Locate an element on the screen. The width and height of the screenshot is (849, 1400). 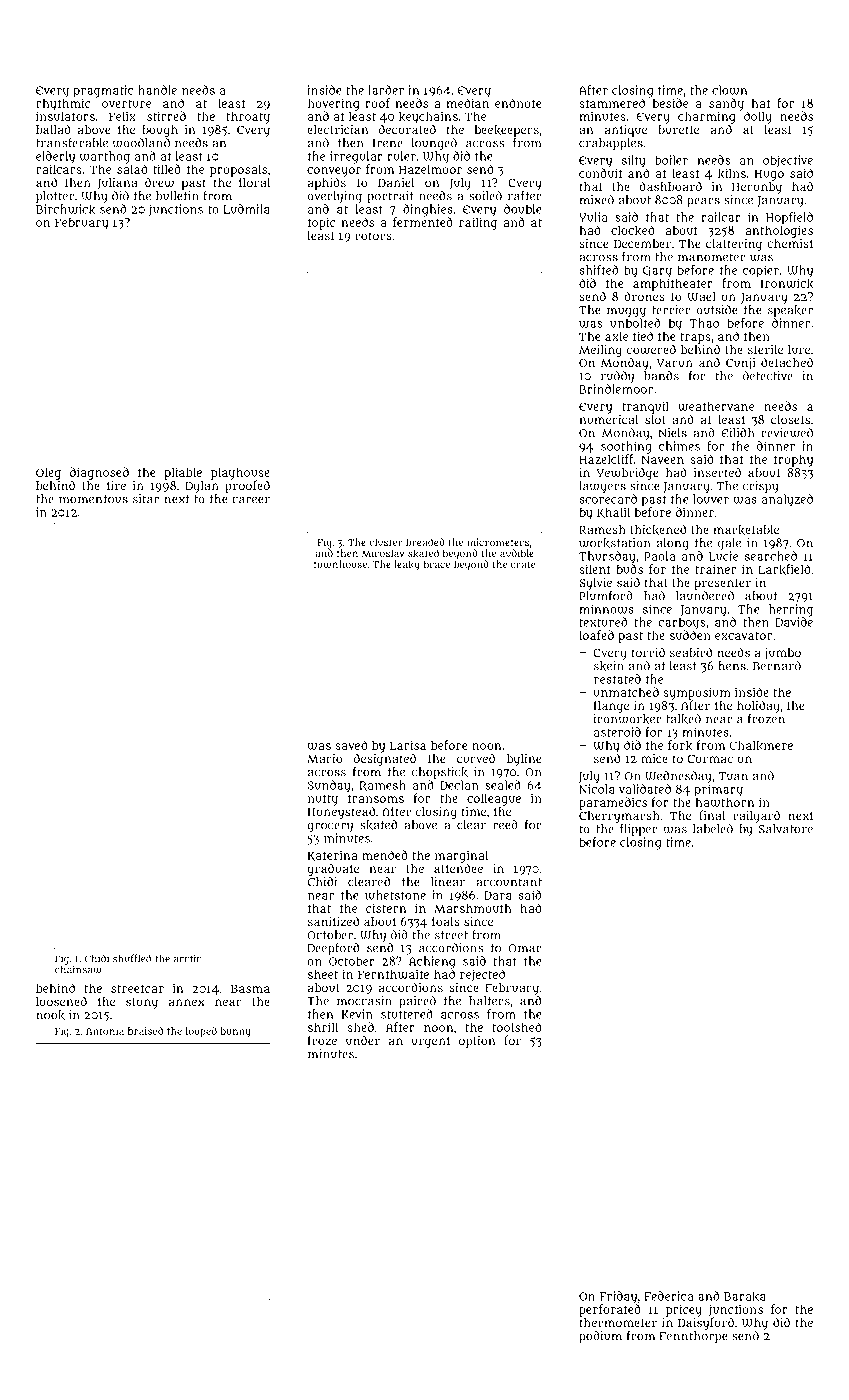
talked is located at coordinates (683, 719).
